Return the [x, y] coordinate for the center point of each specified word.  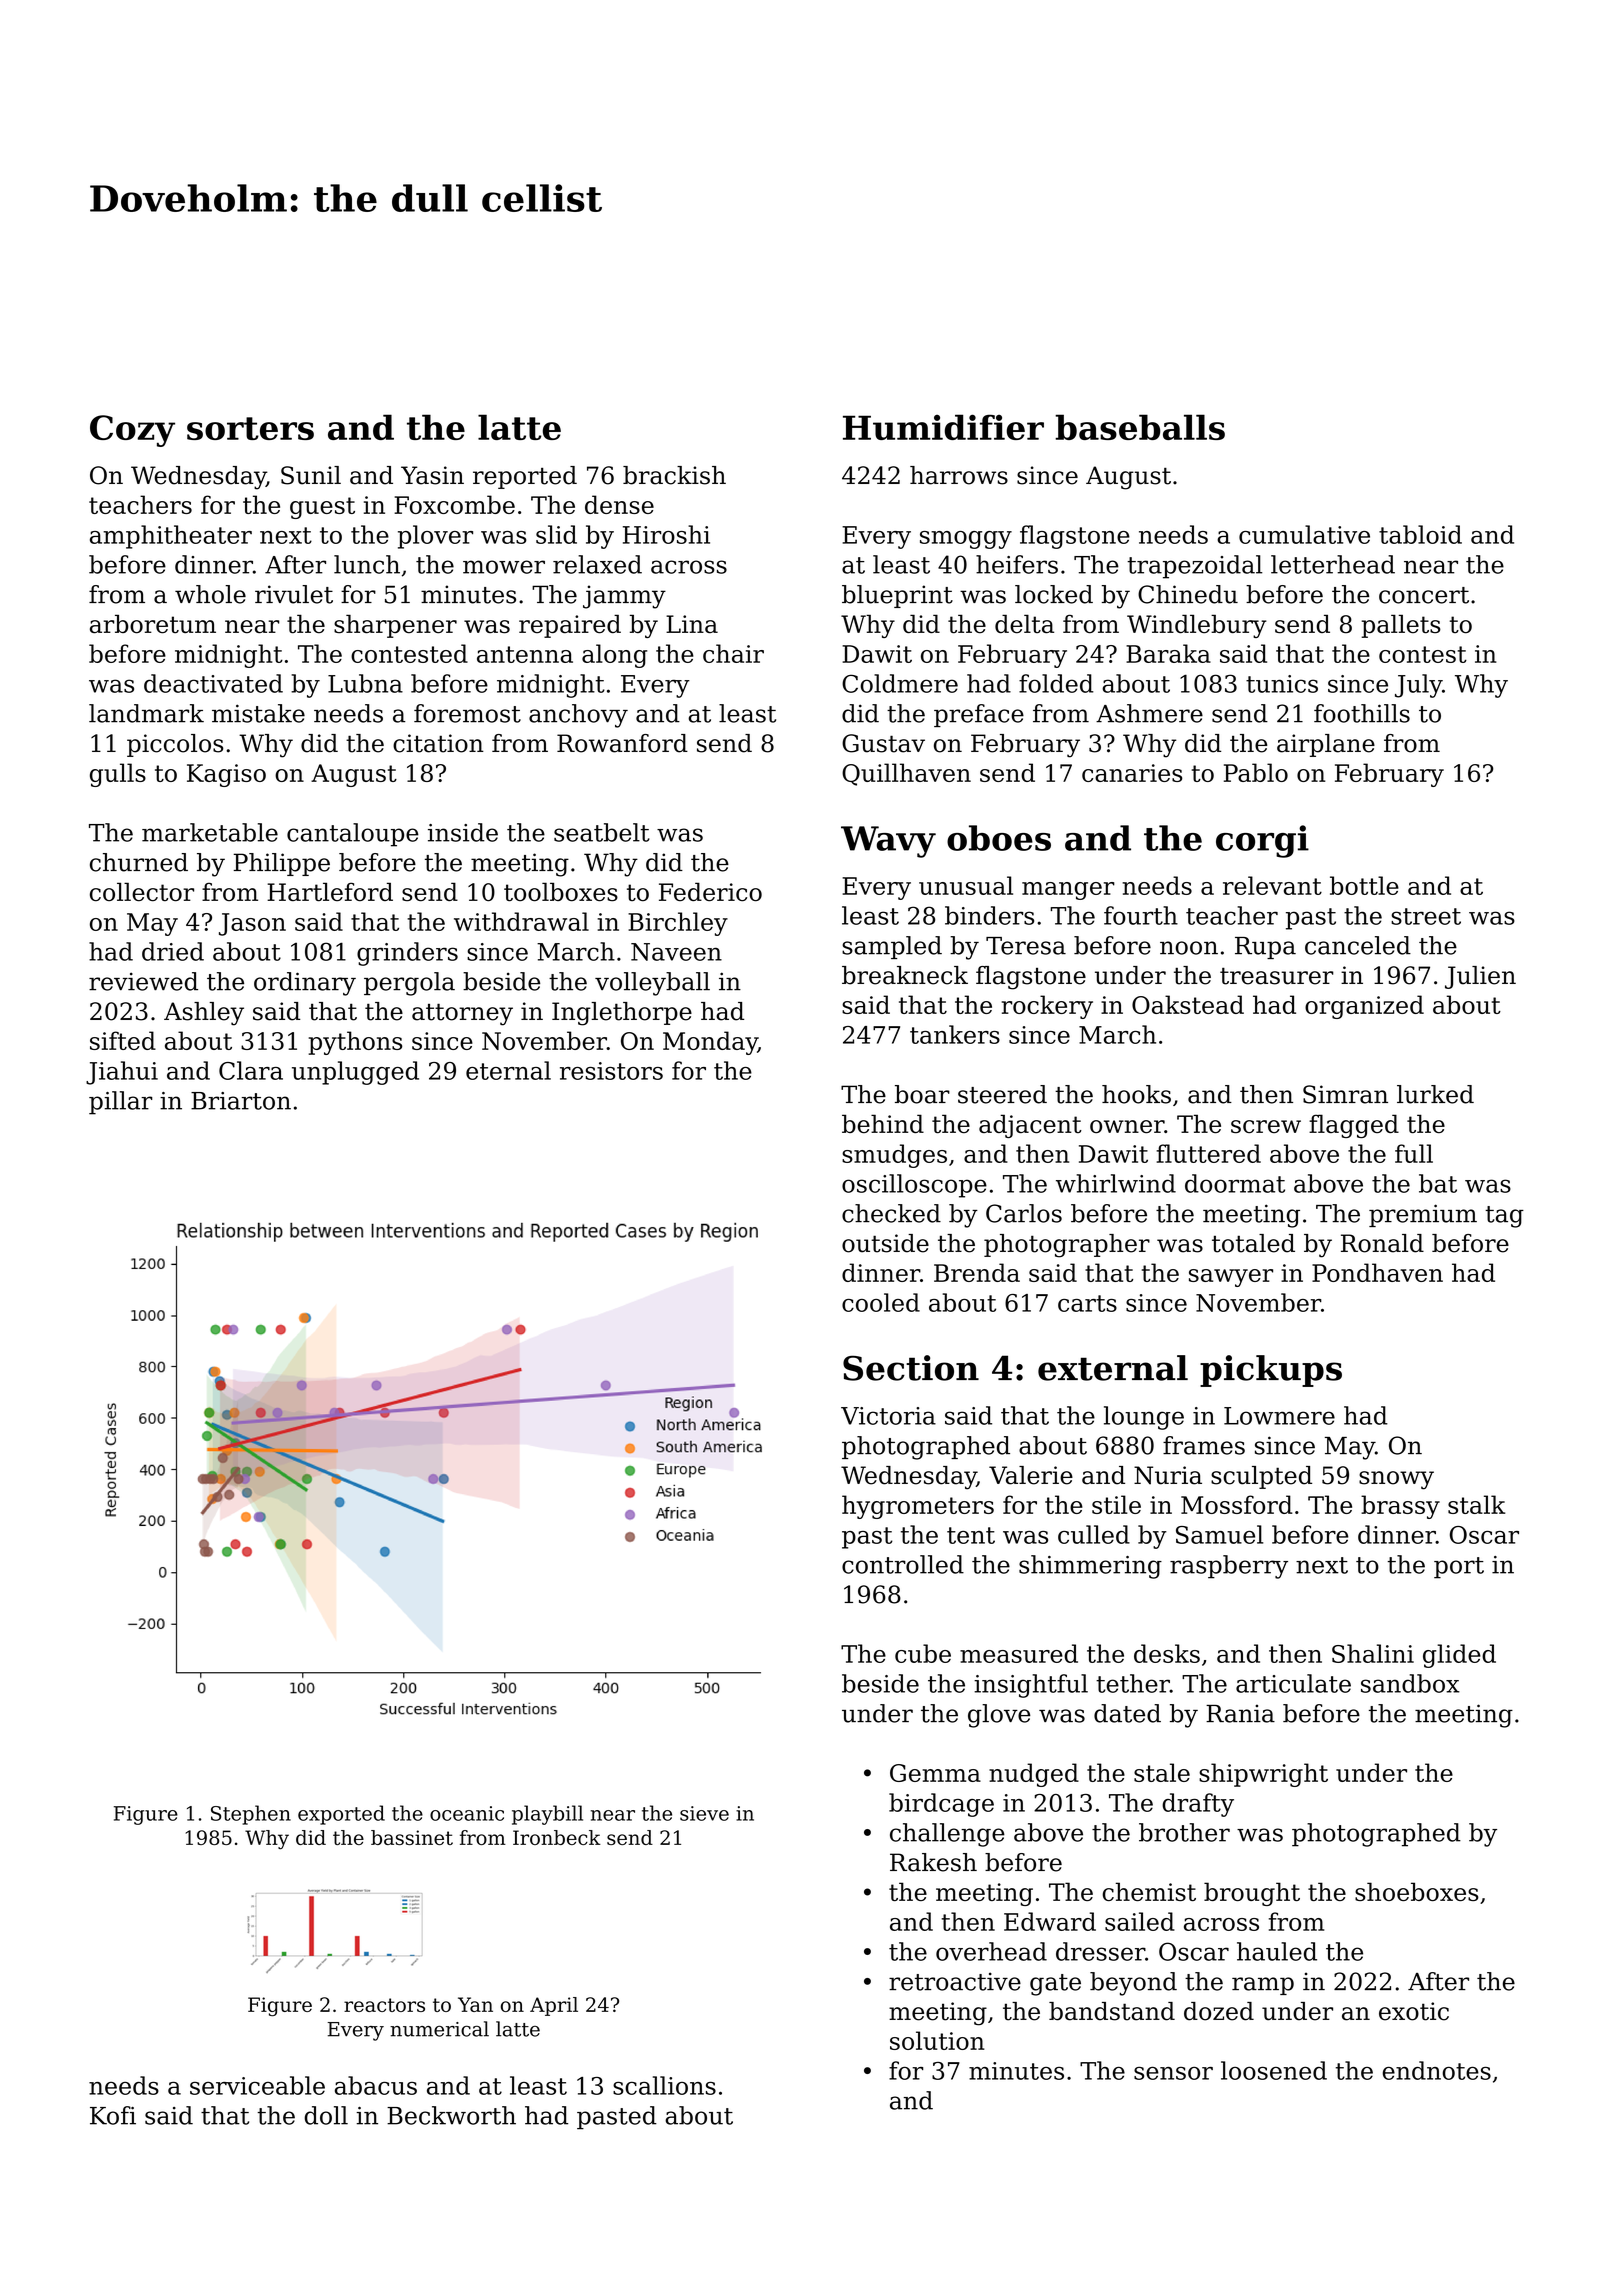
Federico [710, 892]
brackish [674, 475]
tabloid [1420, 534]
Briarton [241, 1101]
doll [326, 2115]
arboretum [153, 624]
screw [1266, 1126]
